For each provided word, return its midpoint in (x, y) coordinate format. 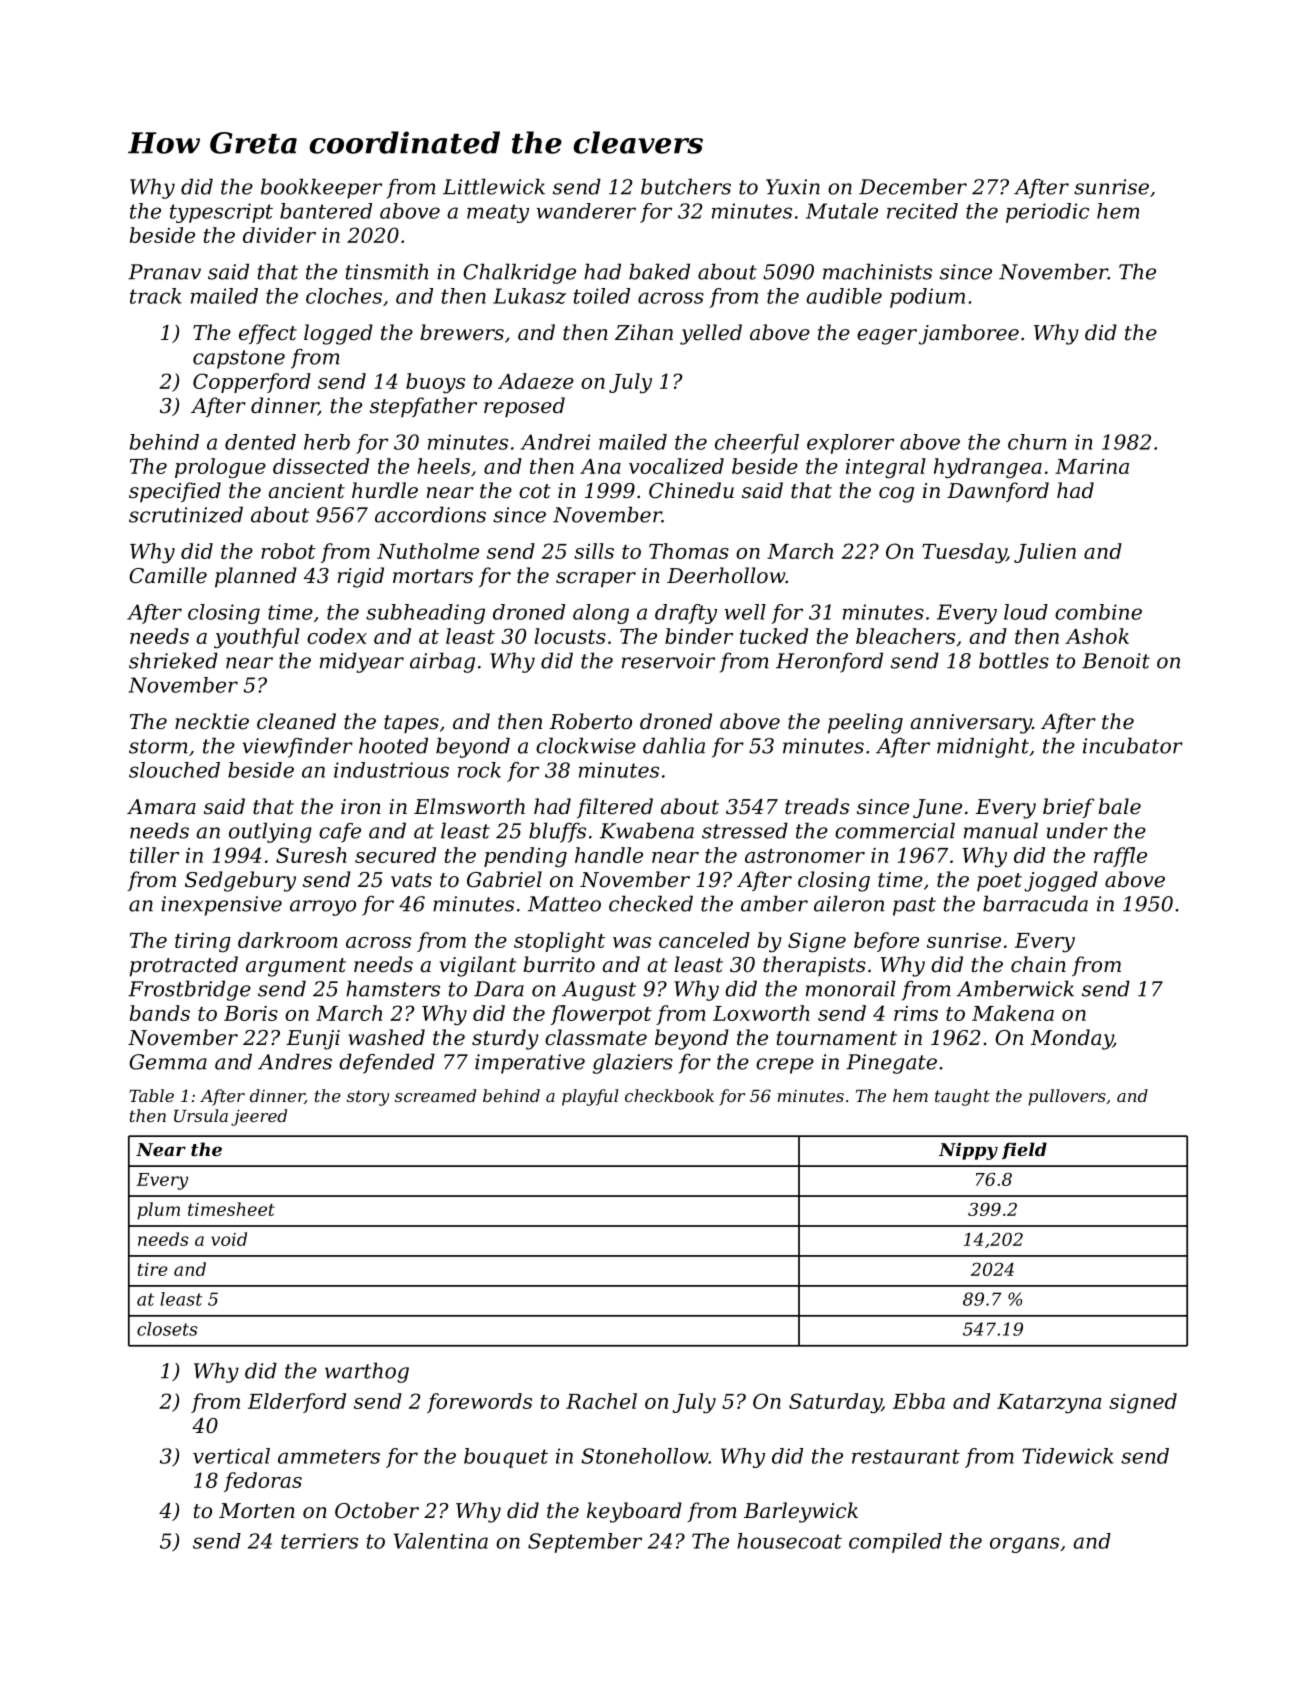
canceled (704, 940)
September (585, 1543)
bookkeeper (321, 188)
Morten (257, 1511)
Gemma (168, 1062)
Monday (1072, 1039)
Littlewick (494, 186)
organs (1024, 1545)
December (913, 186)
